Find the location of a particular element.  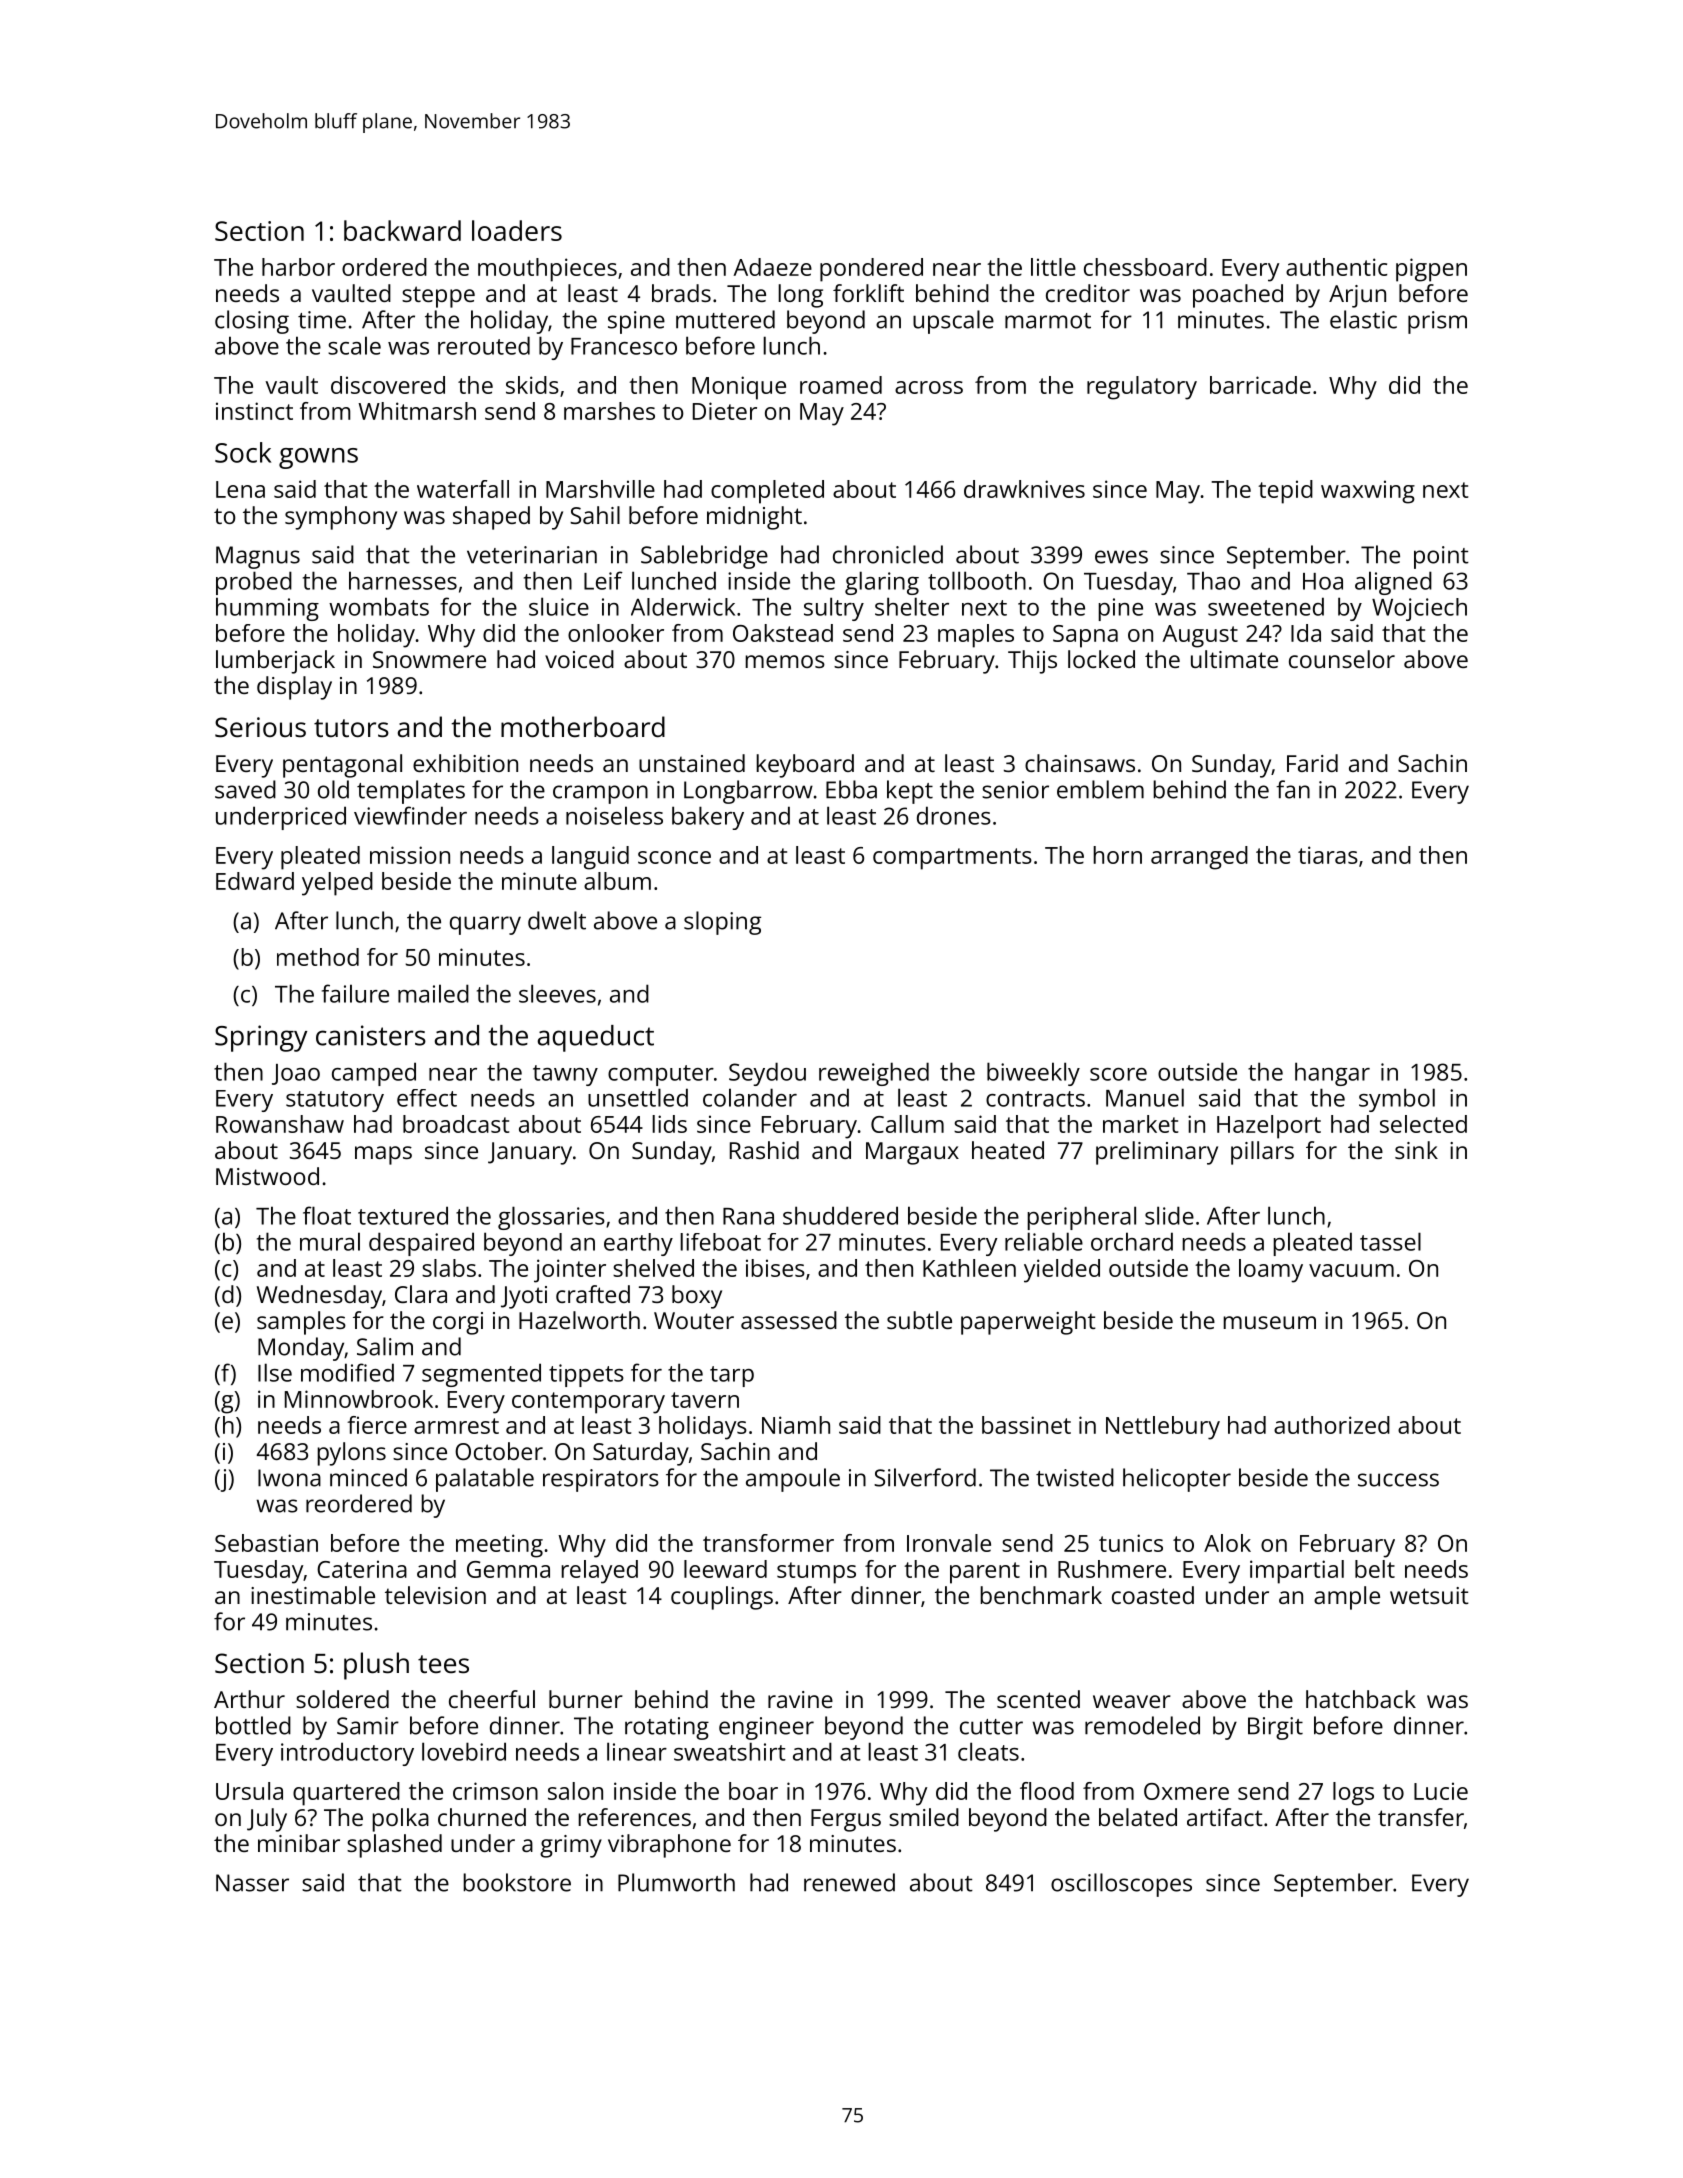

method is located at coordinates (318, 957).
